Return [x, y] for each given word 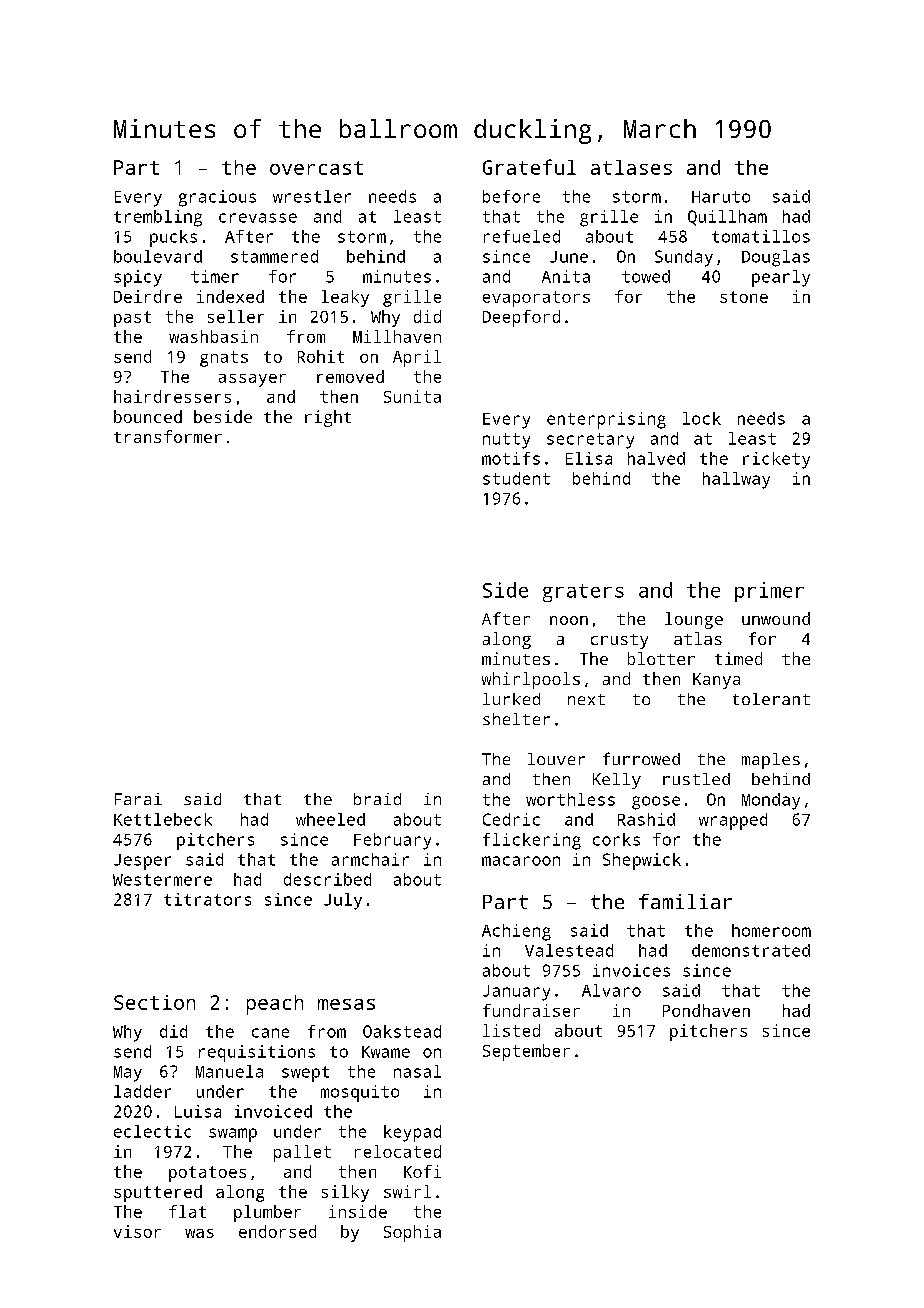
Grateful [529, 167]
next [586, 699]
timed [738, 658]
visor [137, 1231]
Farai [138, 799]
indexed [230, 296]
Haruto [721, 197]
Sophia [412, 1233]
